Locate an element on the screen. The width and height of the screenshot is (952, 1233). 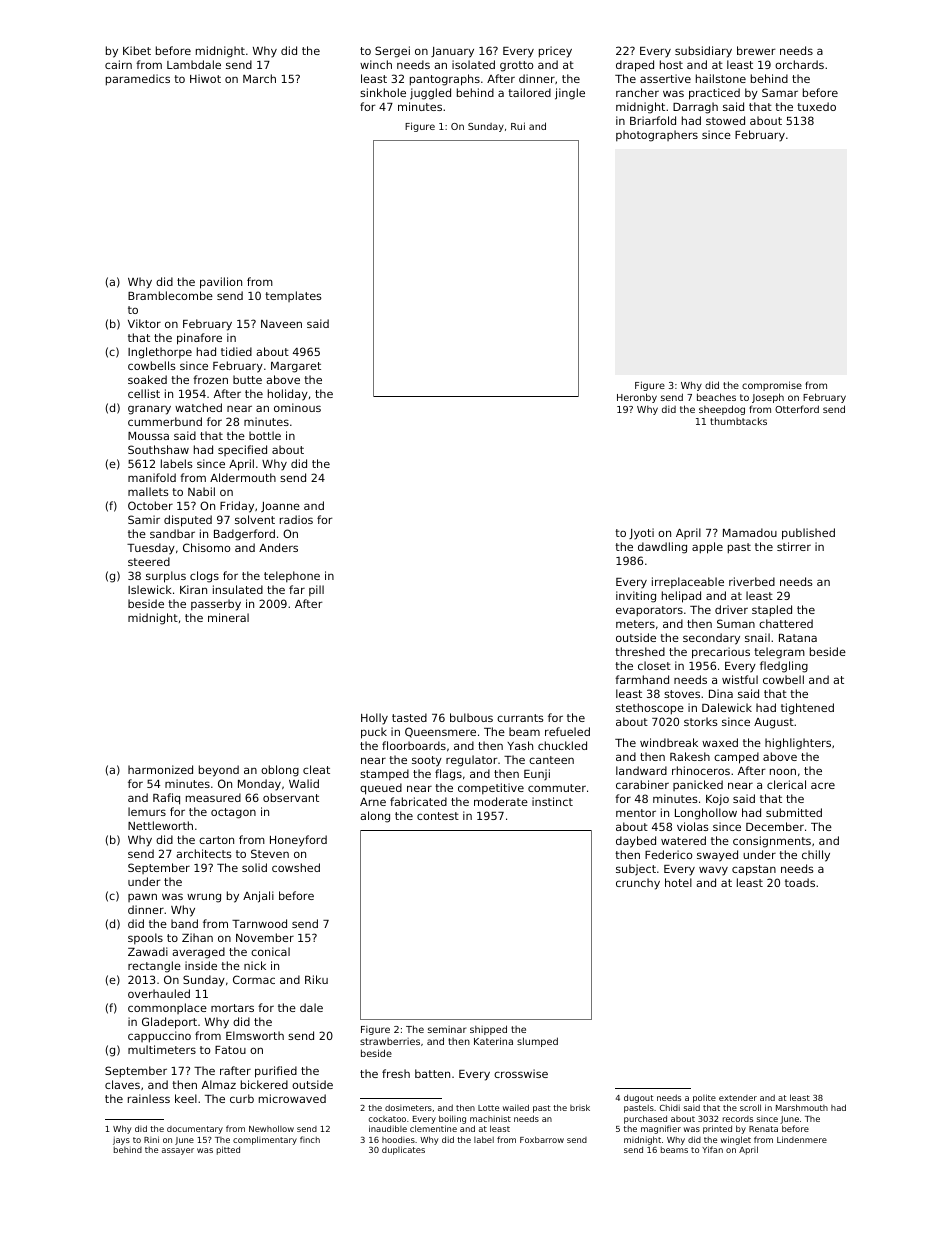
sinkhole is located at coordinates (383, 92).
